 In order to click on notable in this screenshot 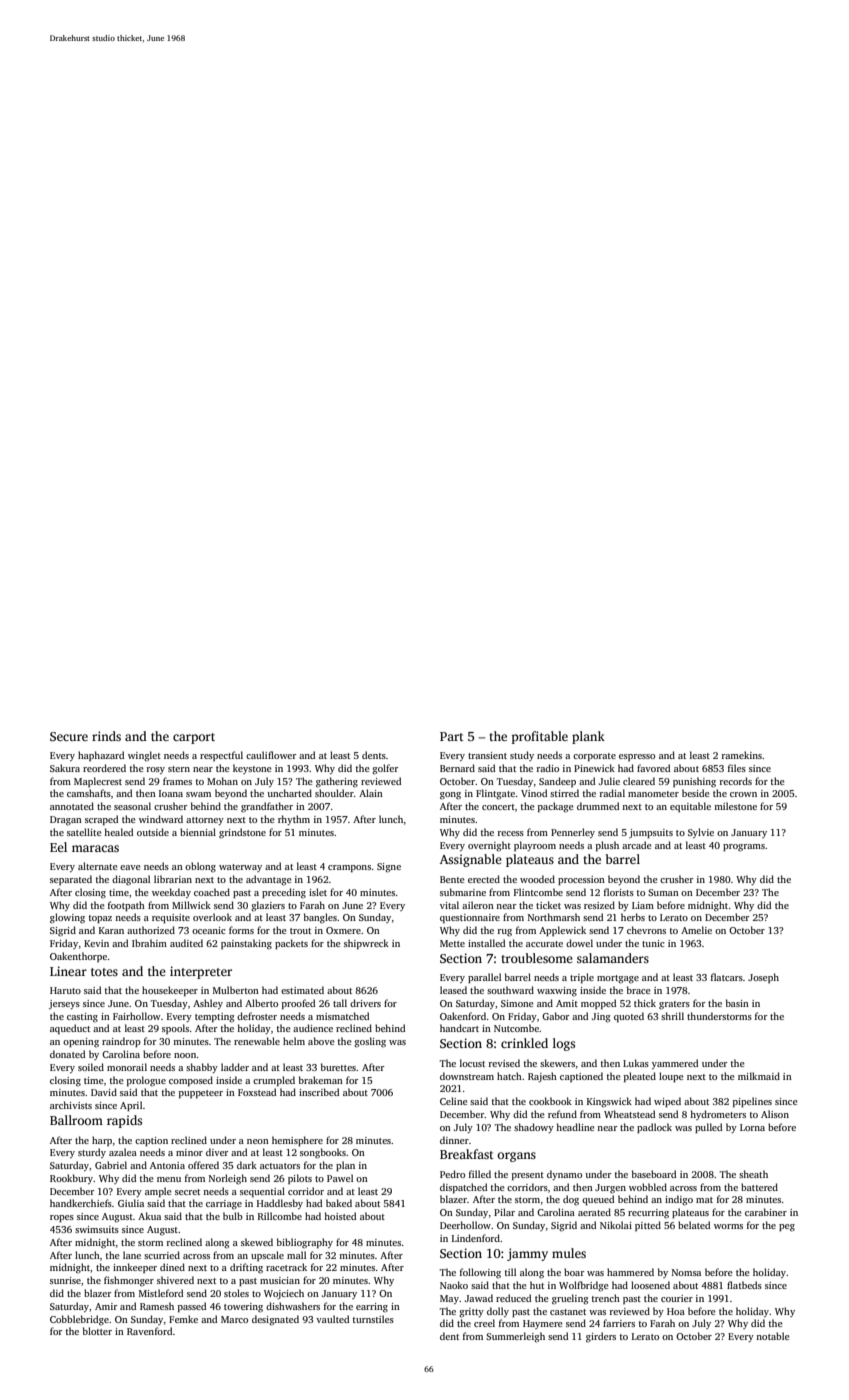, I will do `click(773, 1336)`.
